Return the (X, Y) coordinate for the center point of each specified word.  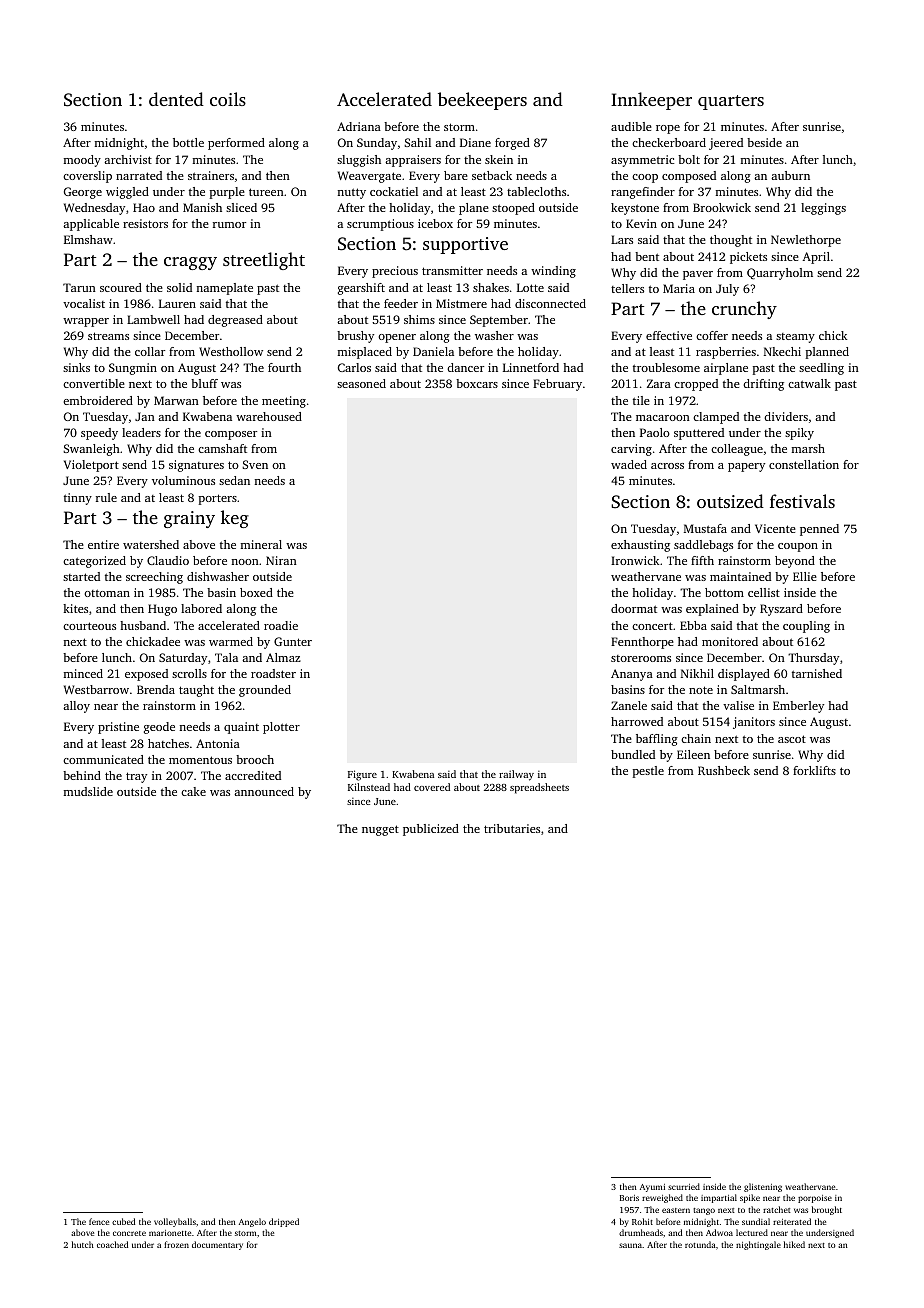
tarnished (817, 673)
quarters (731, 102)
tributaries (512, 828)
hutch (83, 1244)
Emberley (798, 707)
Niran (281, 560)
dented (176, 99)
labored (201, 608)
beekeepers (482, 101)
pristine (118, 728)
